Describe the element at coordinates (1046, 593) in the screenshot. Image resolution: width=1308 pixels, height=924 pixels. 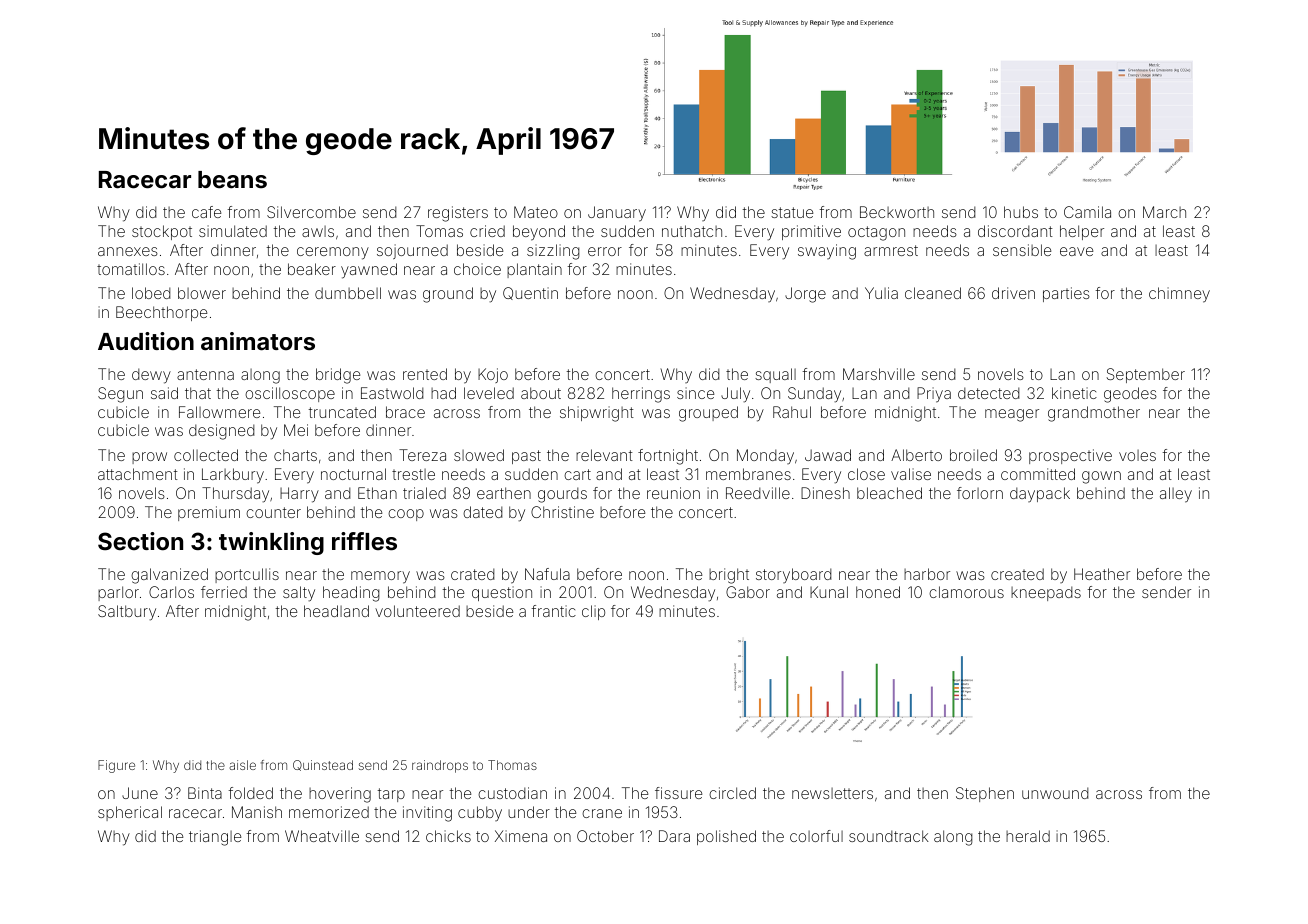
I see `kneepads` at that location.
